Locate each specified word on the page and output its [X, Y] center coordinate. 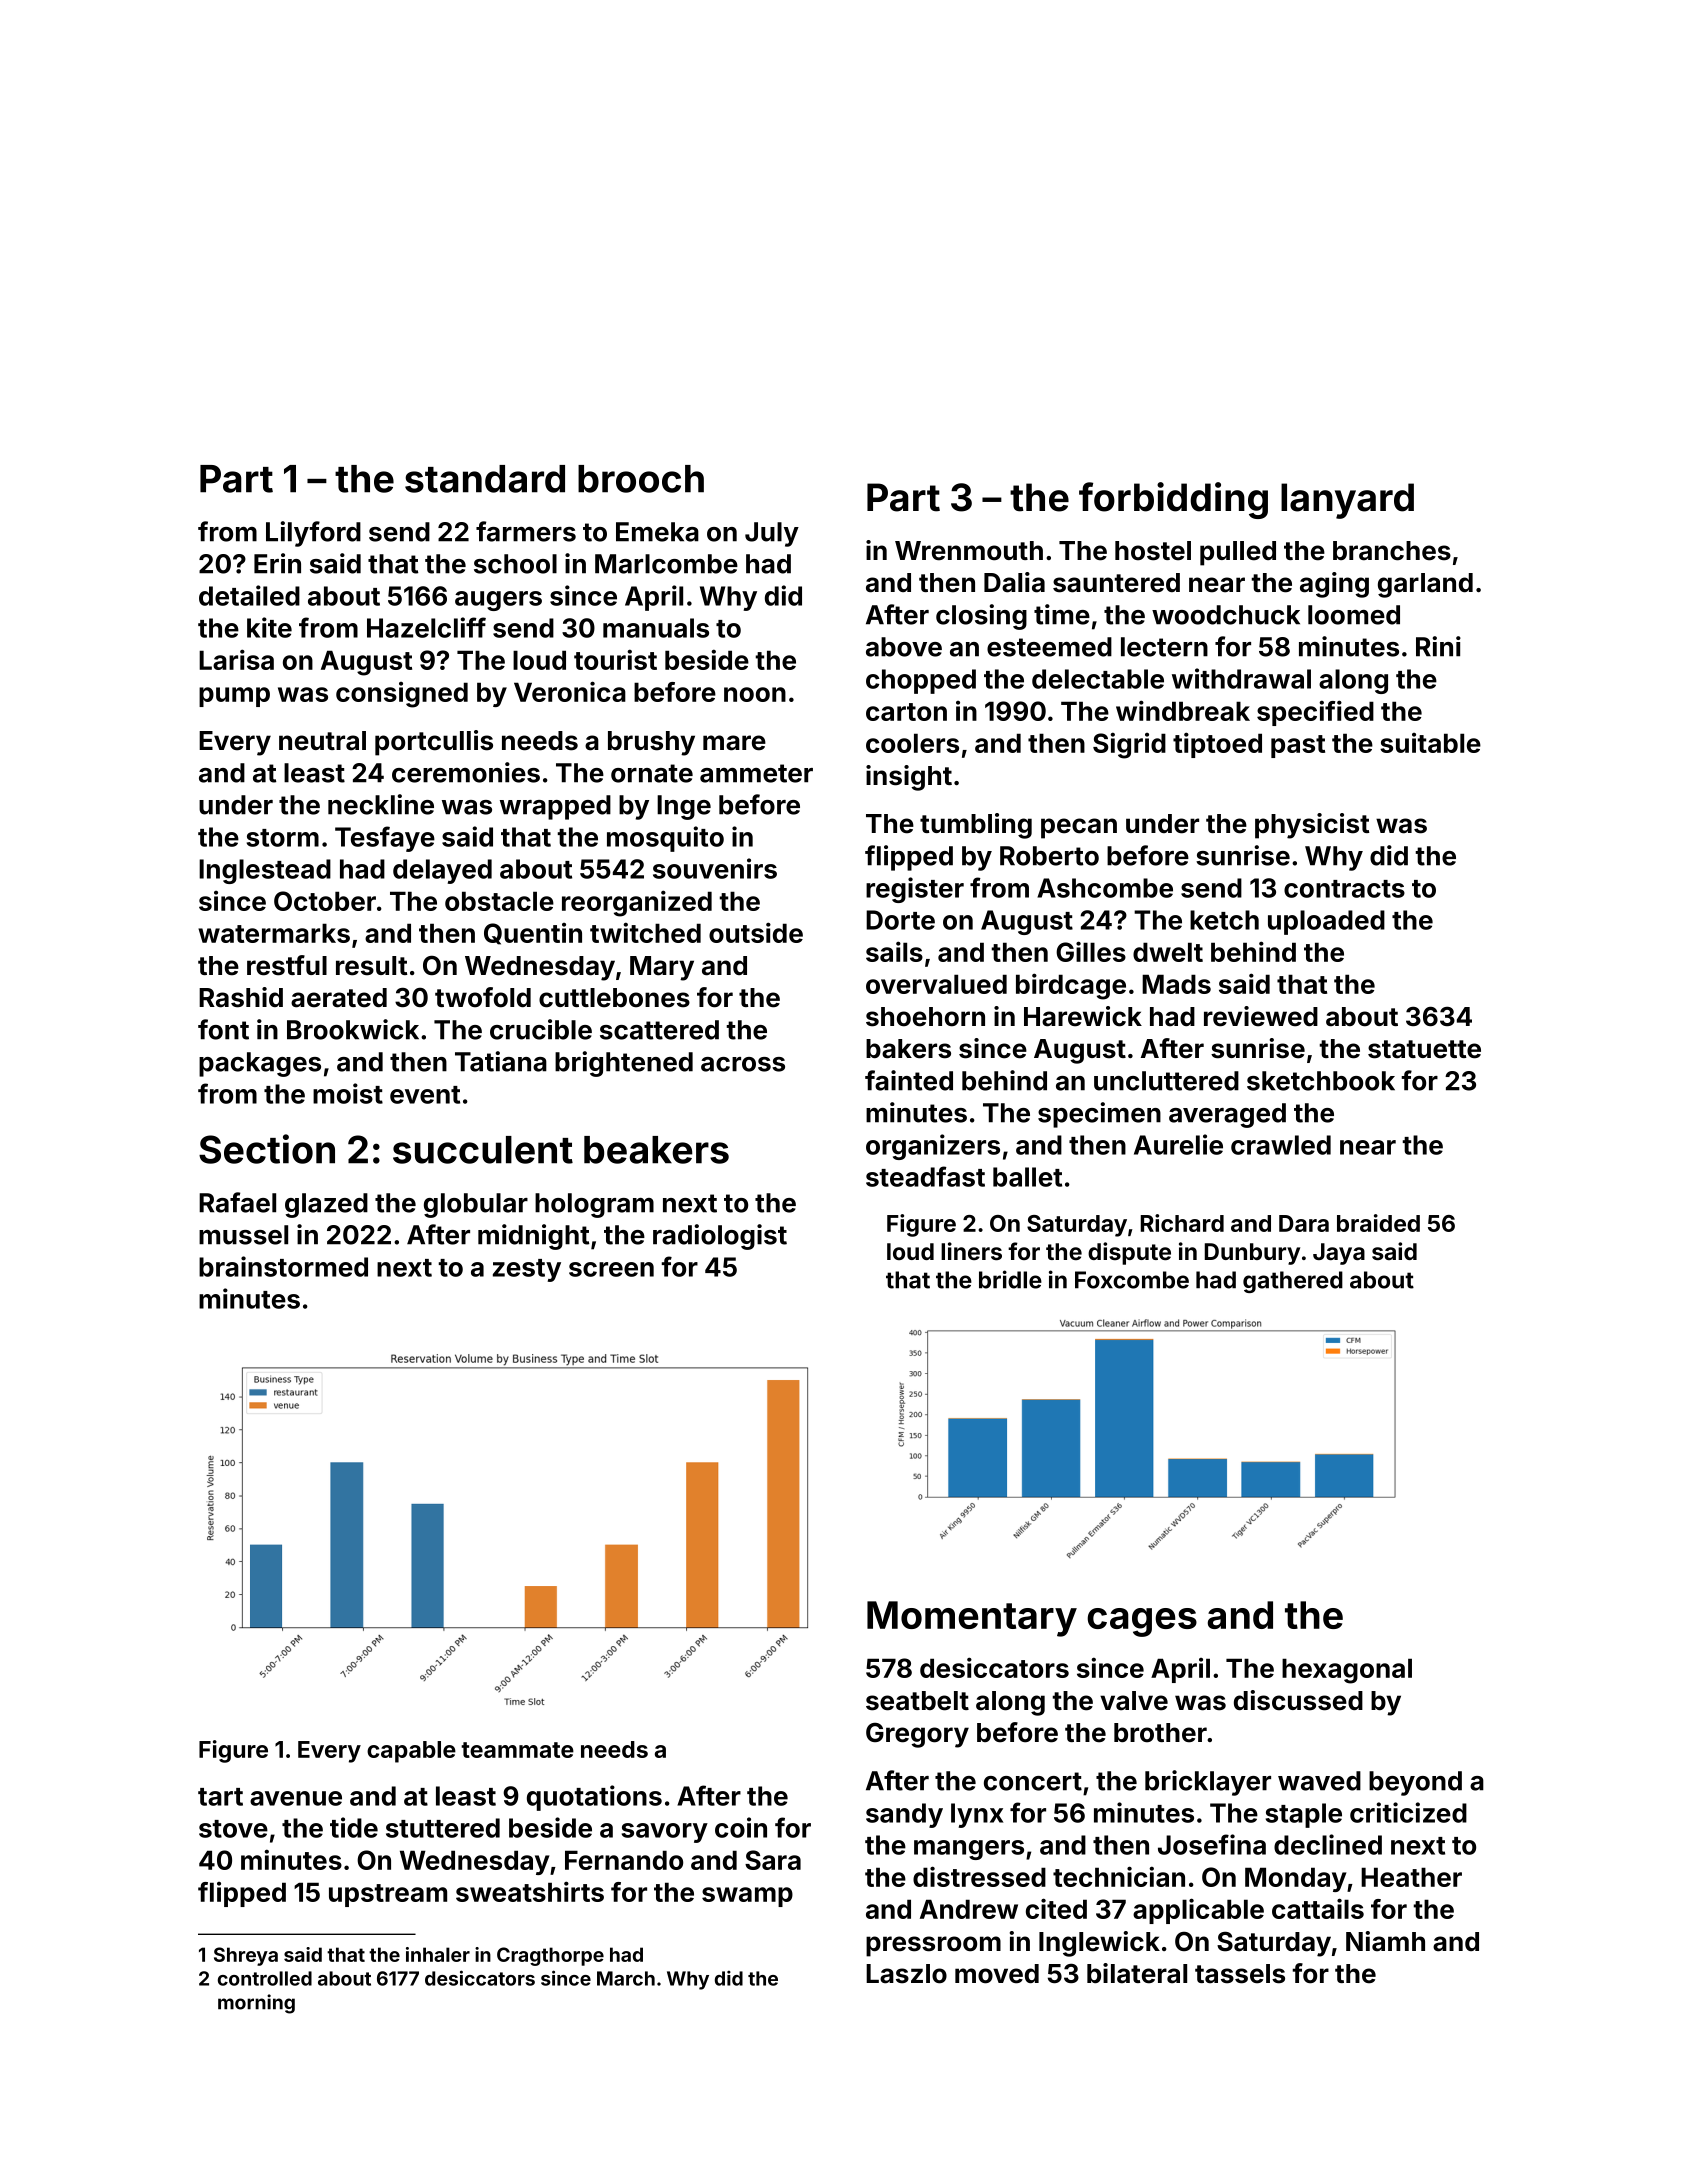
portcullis [434, 743]
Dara [1304, 1223]
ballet [1027, 1177]
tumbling [976, 826]
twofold [483, 997]
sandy [904, 1815]
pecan [1079, 828]
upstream [388, 1895]
